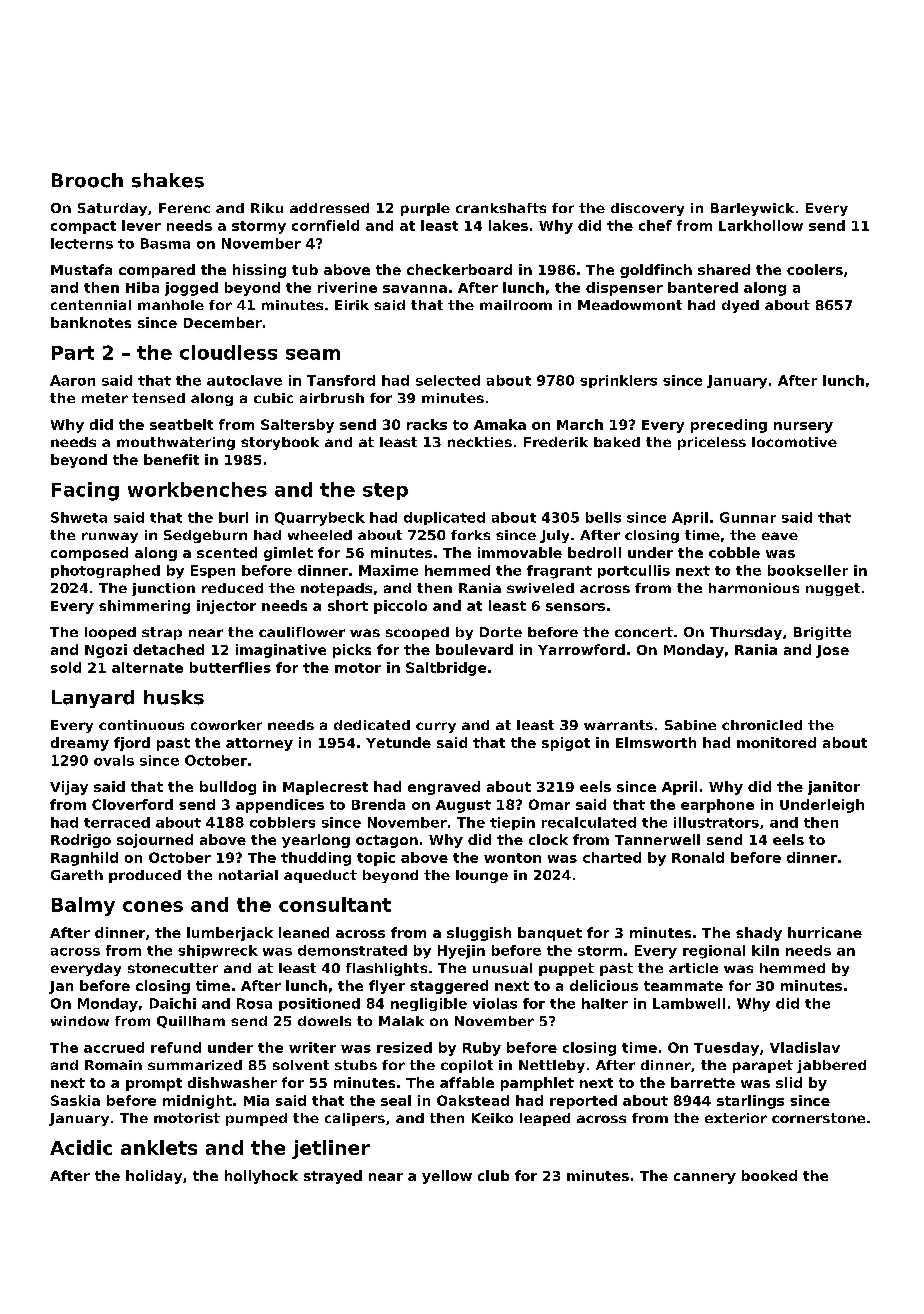 This screenshot has width=924, height=1314. I want to click on octagon, so click(387, 841).
